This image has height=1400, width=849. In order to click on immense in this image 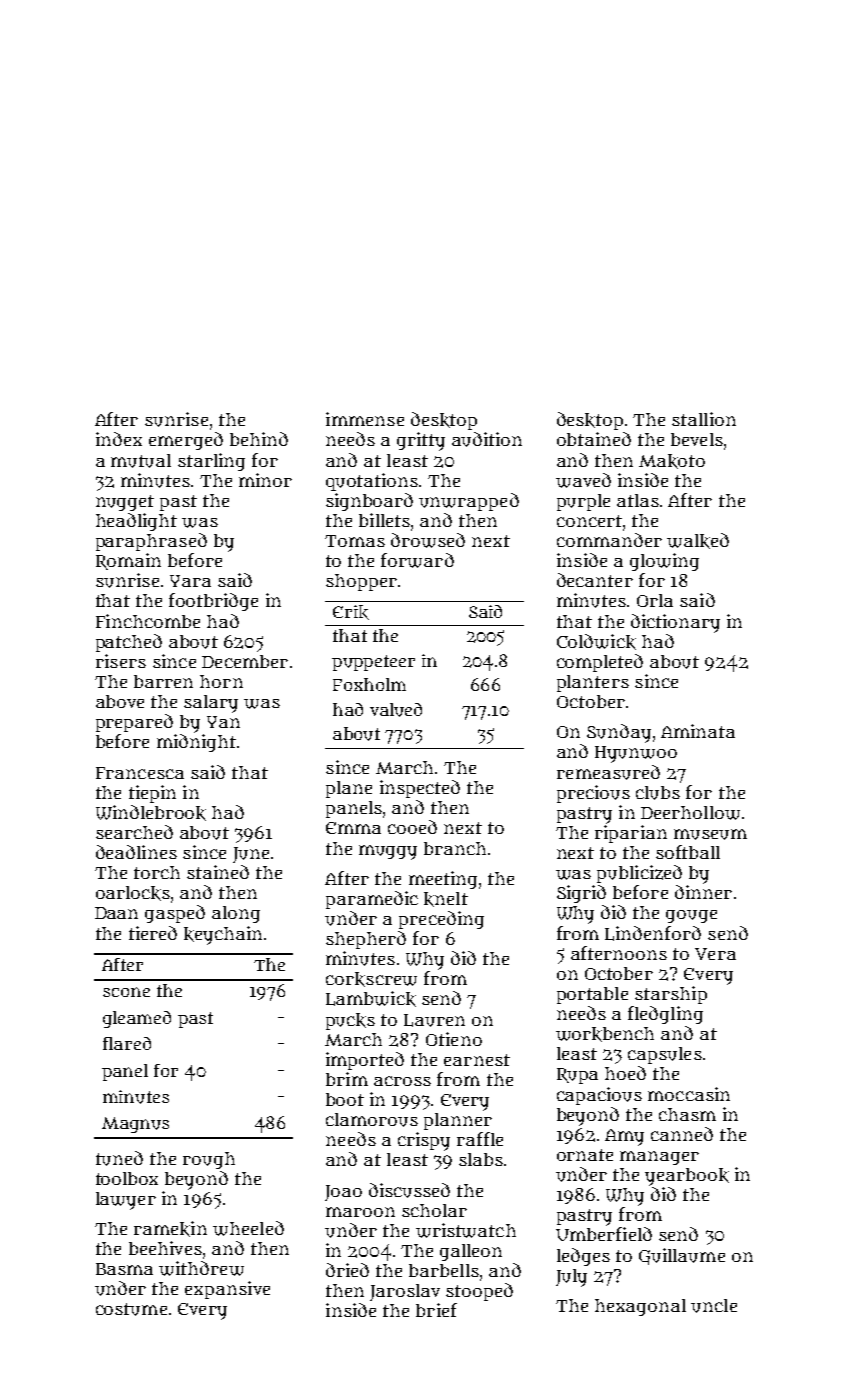, I will do `click(365, 419)`.
